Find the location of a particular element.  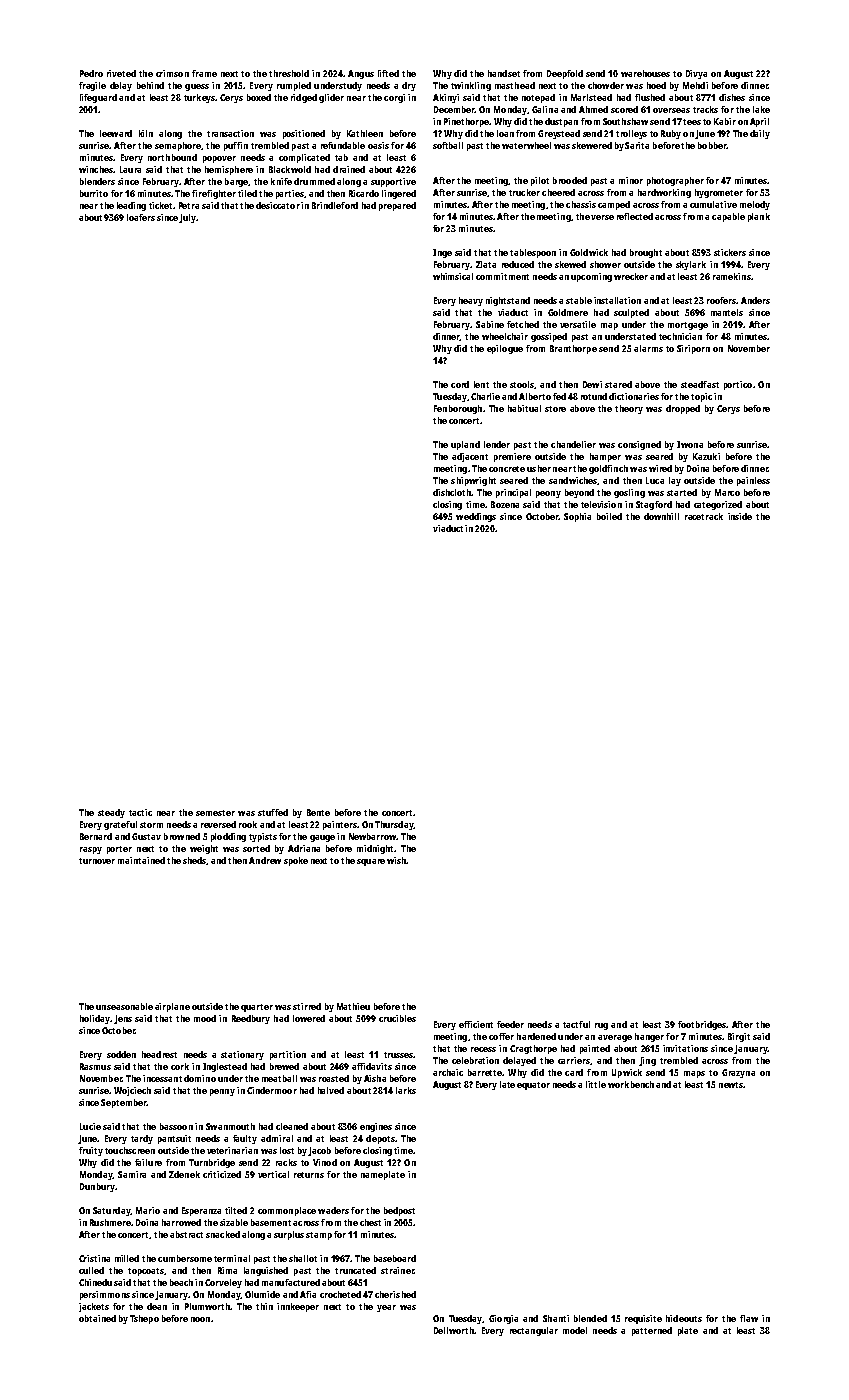

wish is located at coordinates (396, 860).
